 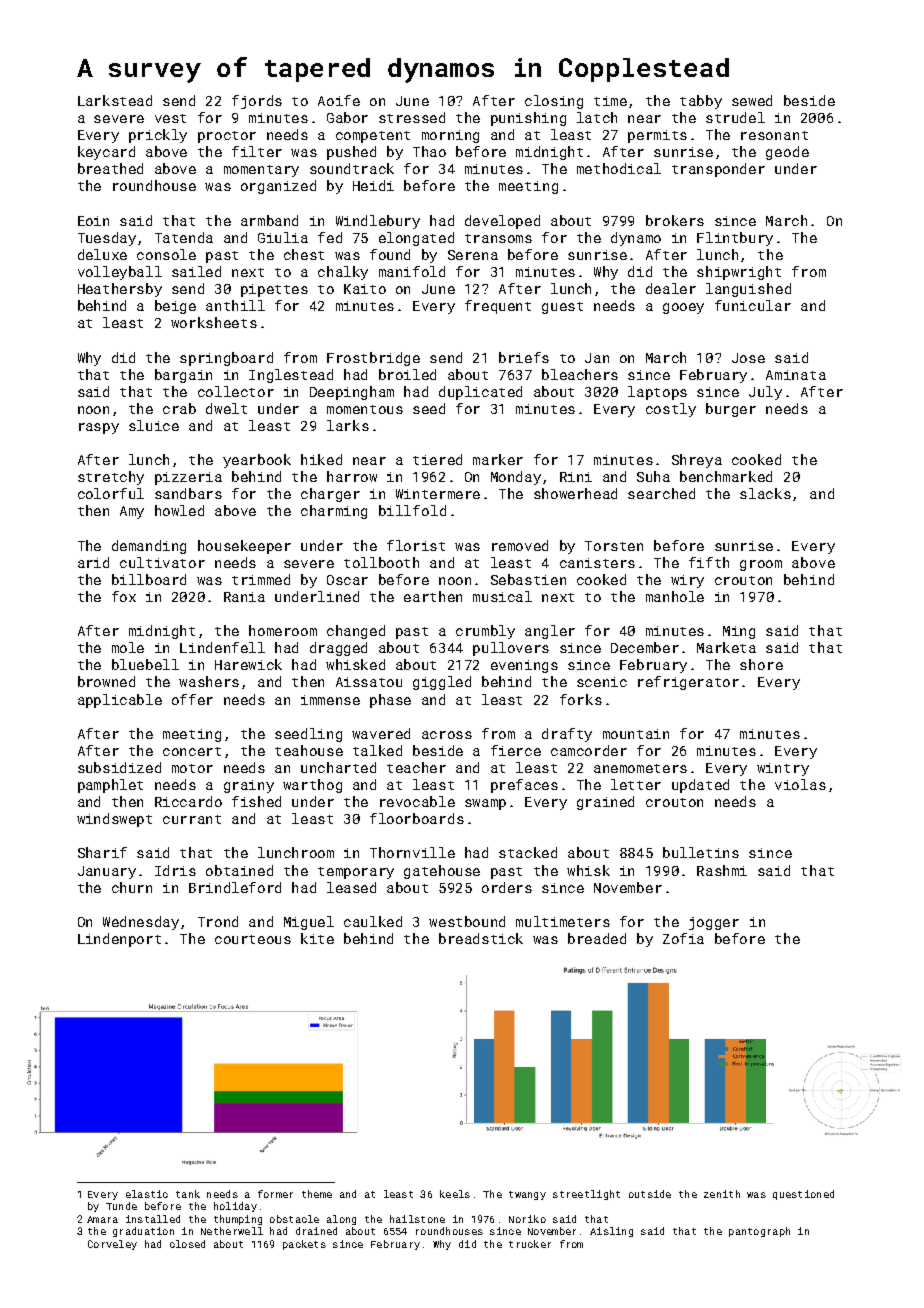 What do you see at coordinates (554, 102) in the screenshot?
I see `closing` at bounding box center [554, 102].
